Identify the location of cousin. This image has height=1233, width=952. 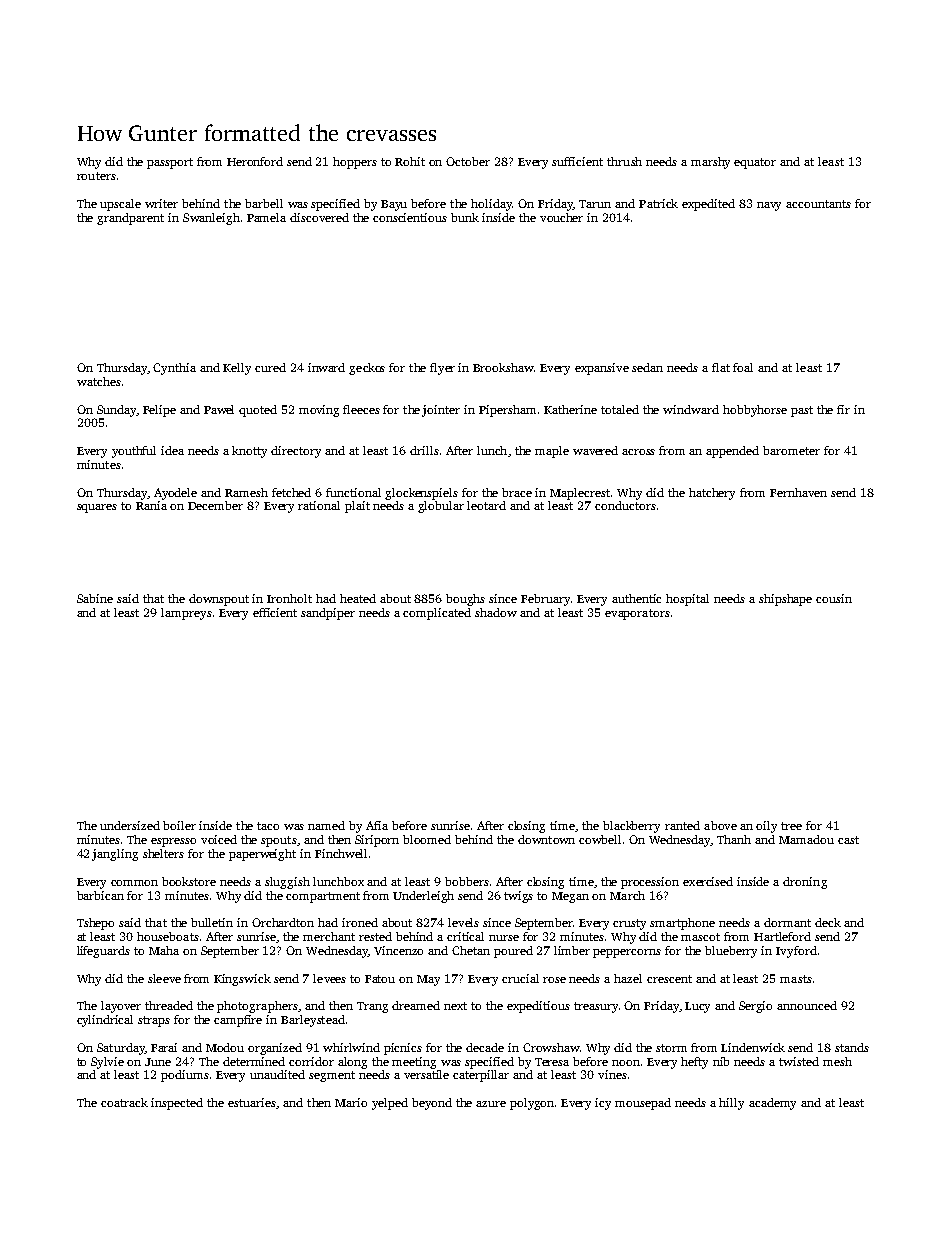
(834, 598).
